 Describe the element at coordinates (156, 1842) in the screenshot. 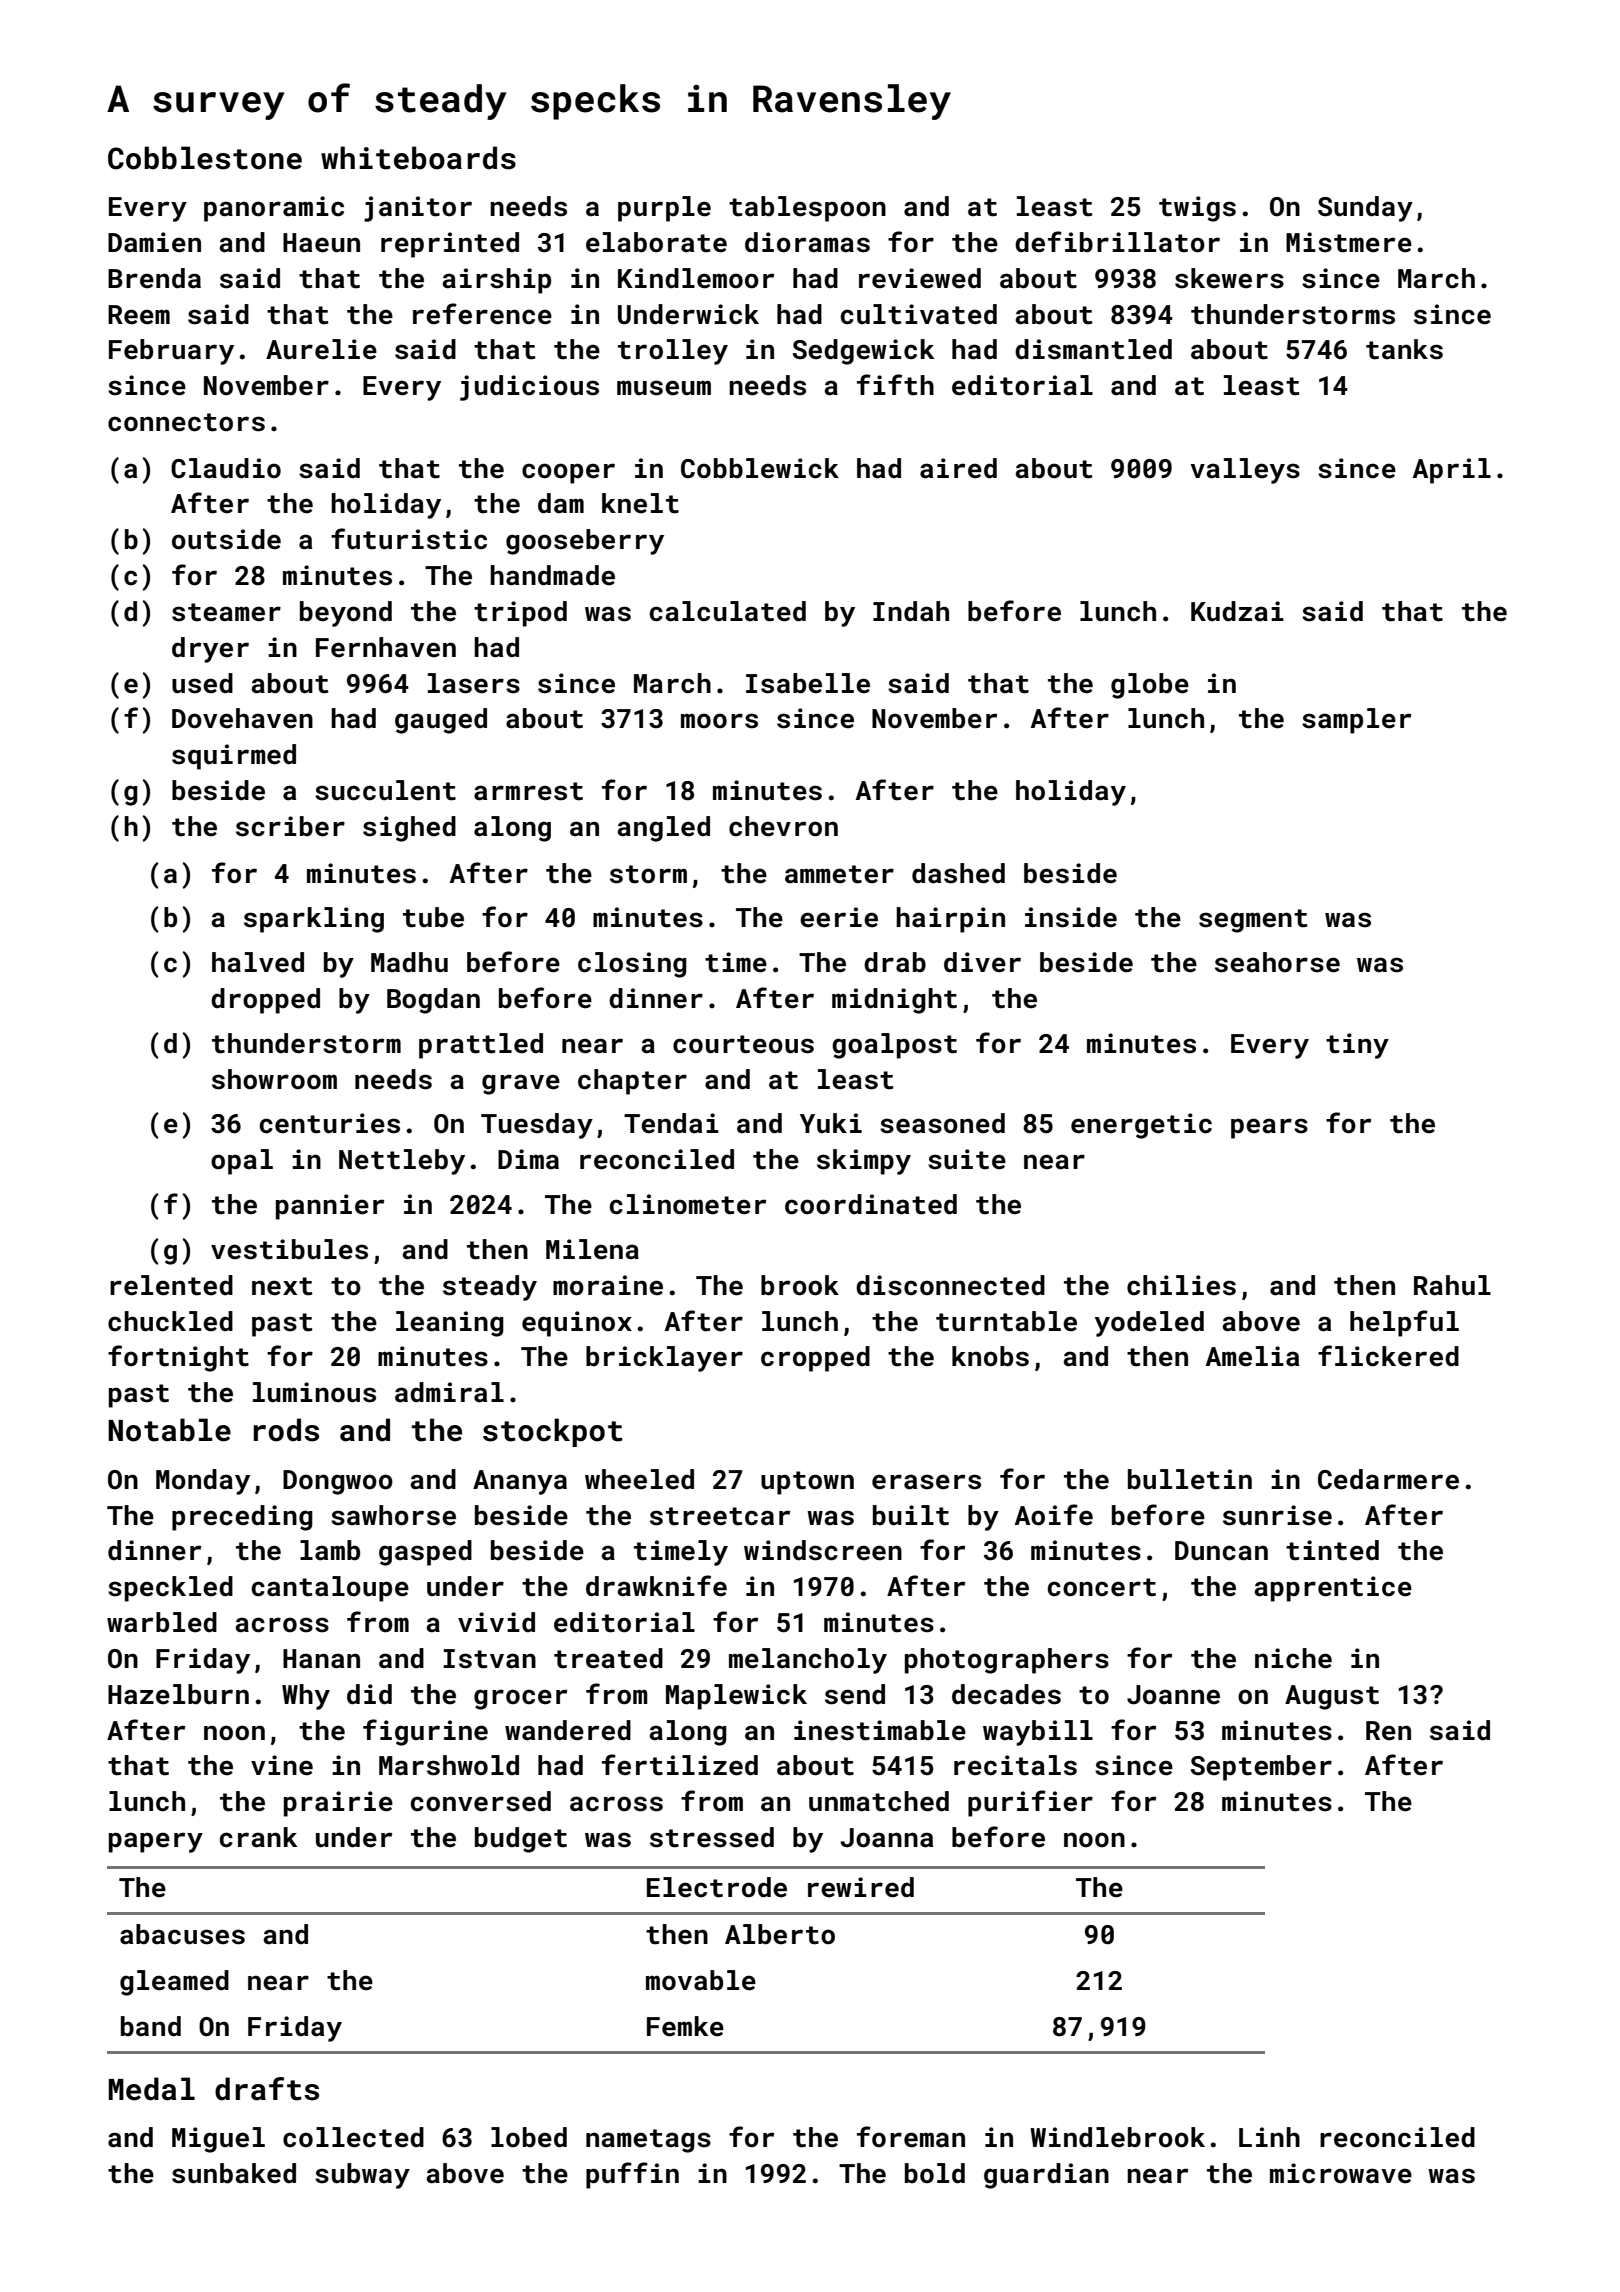

I see `papery` at that location.
